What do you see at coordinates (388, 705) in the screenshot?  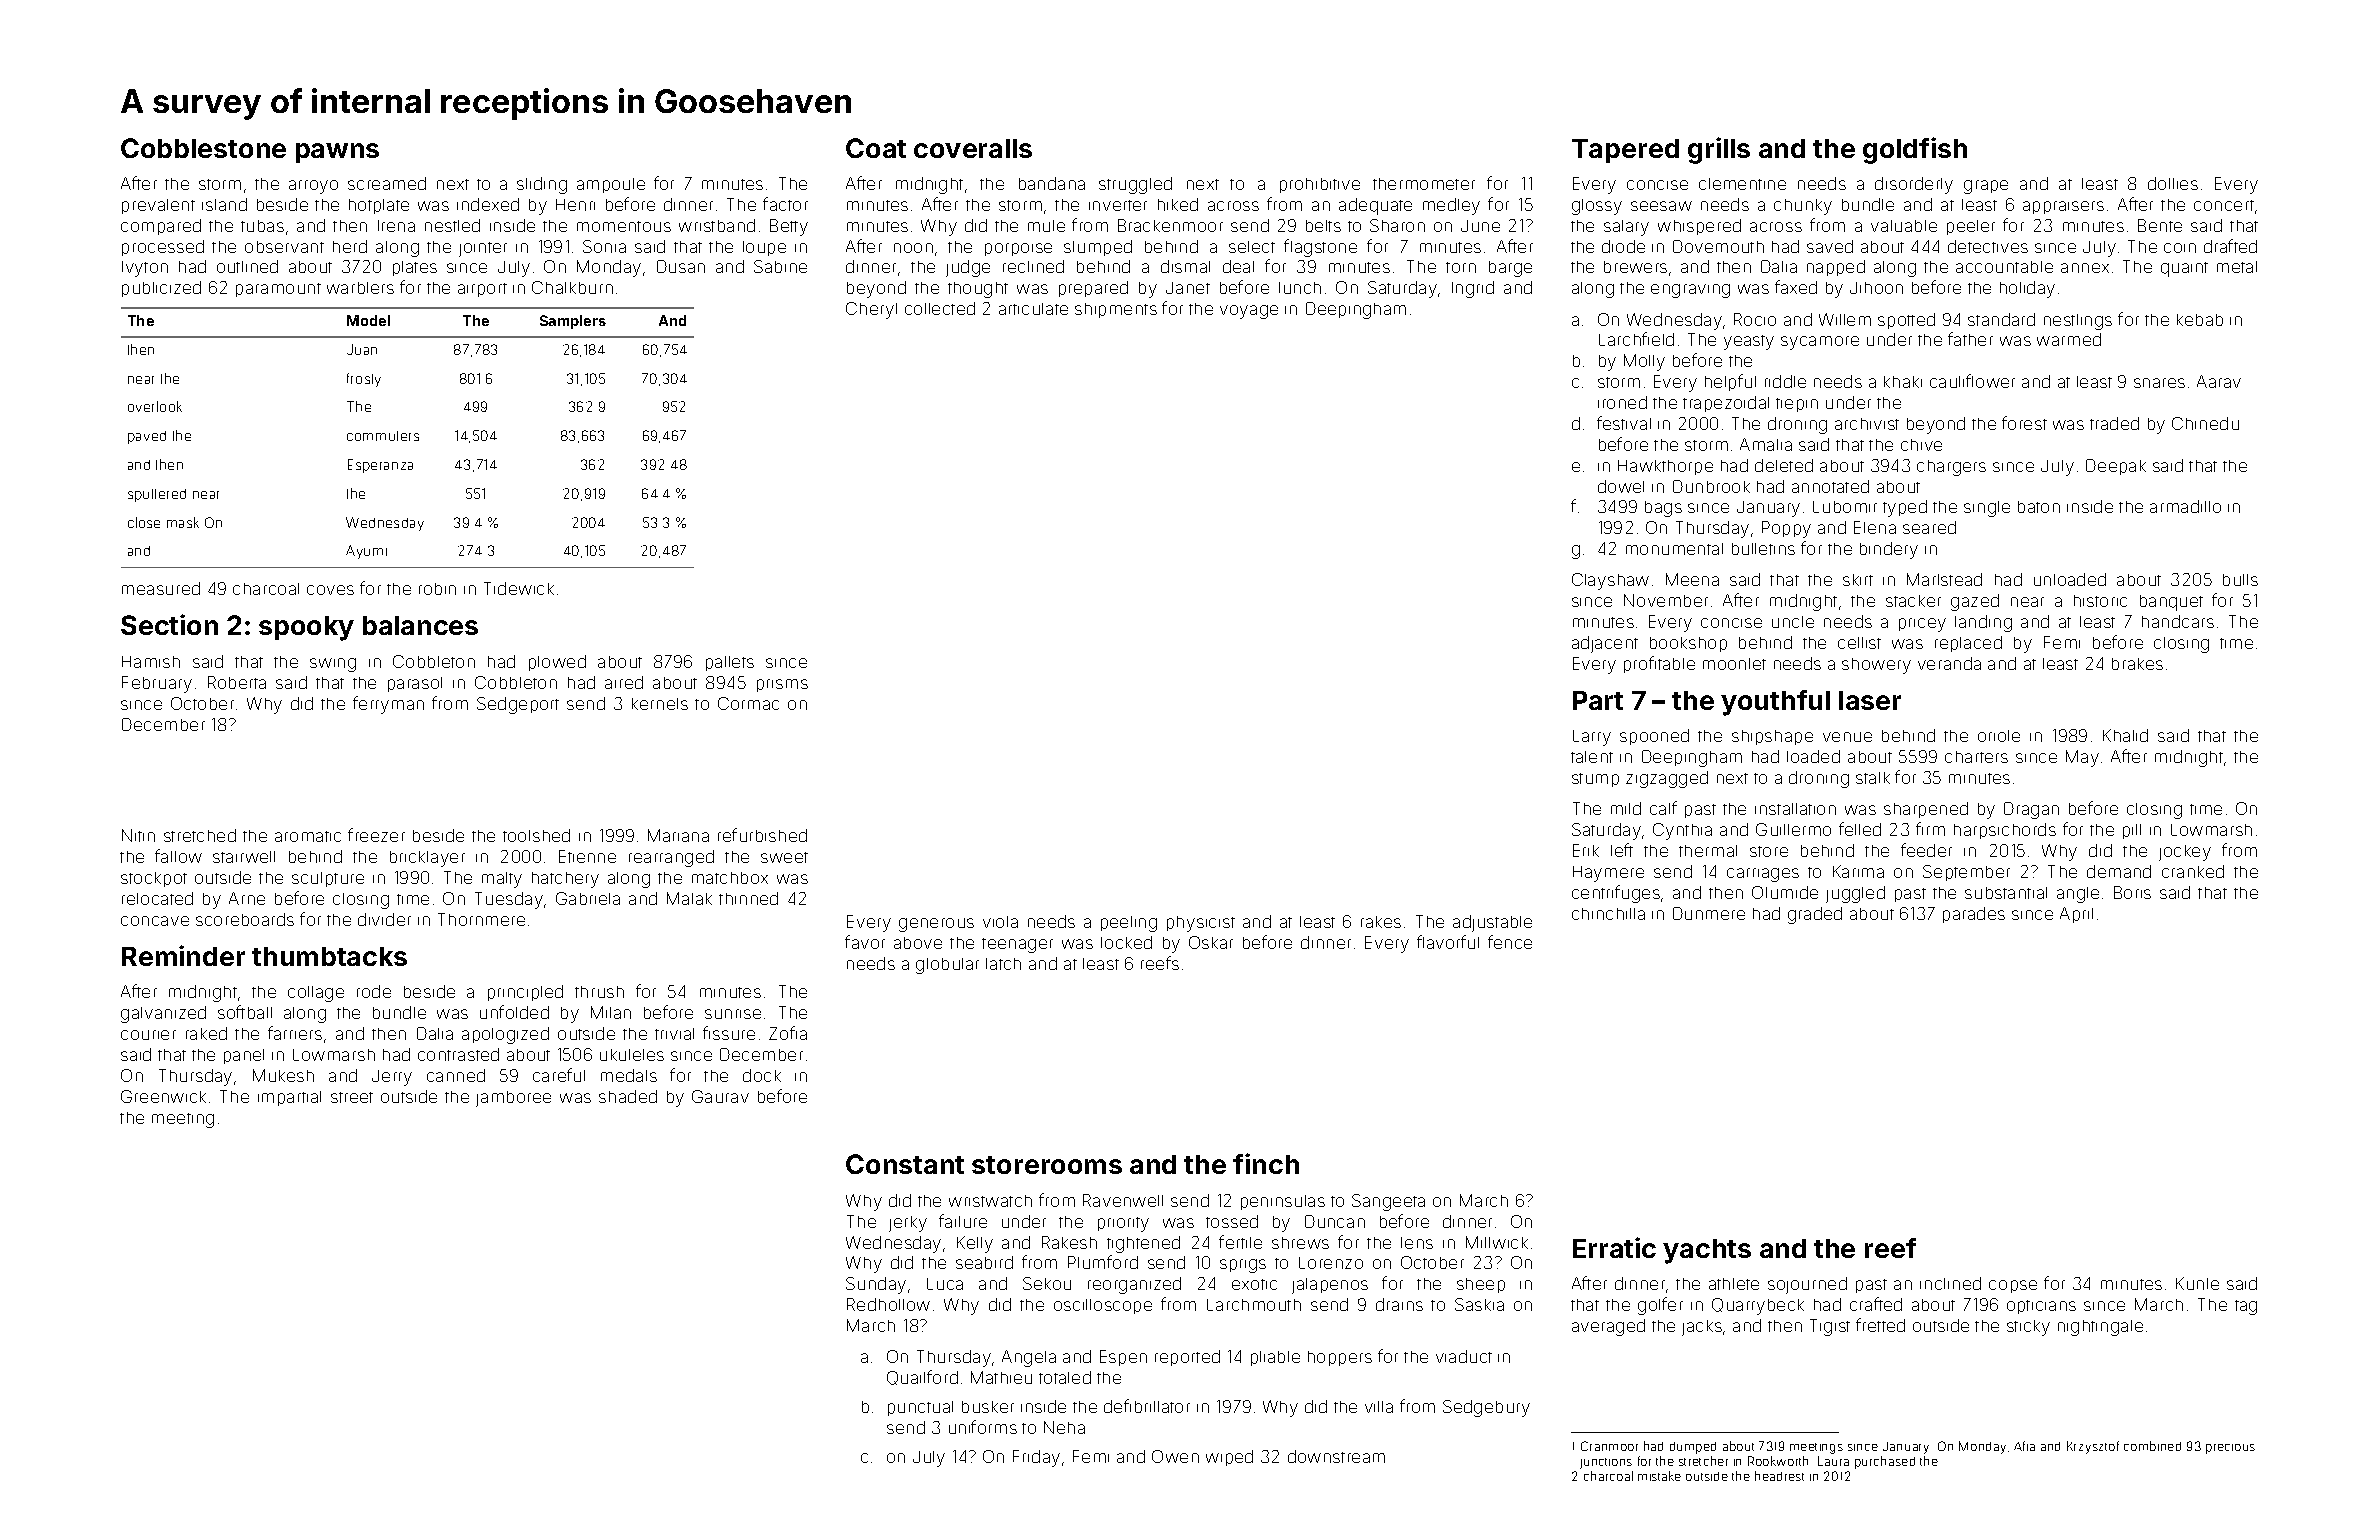 I see `ferryman` at bounding box center [388, 705].
